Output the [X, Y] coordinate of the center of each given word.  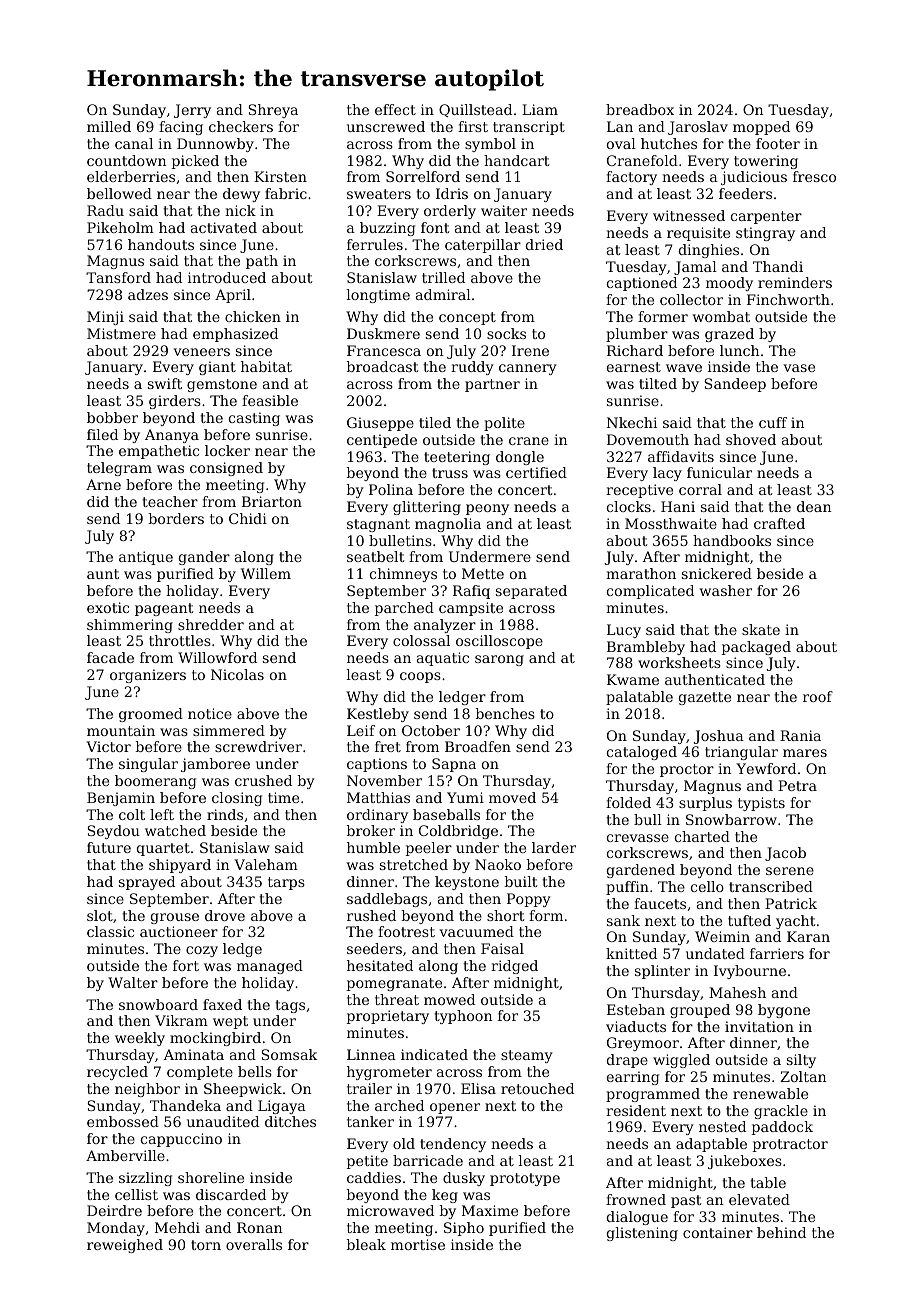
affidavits [681, 456]
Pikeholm [120, 227]
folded [628, 802]
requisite [698, 234]
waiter [504, 210]
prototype [525, 1179]
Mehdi [177, 1227]
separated [531, 592]
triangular [741, 753]
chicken [253, 316]
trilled [443, 277]
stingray [765, 234]
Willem [266, 573]
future [109, 847]
